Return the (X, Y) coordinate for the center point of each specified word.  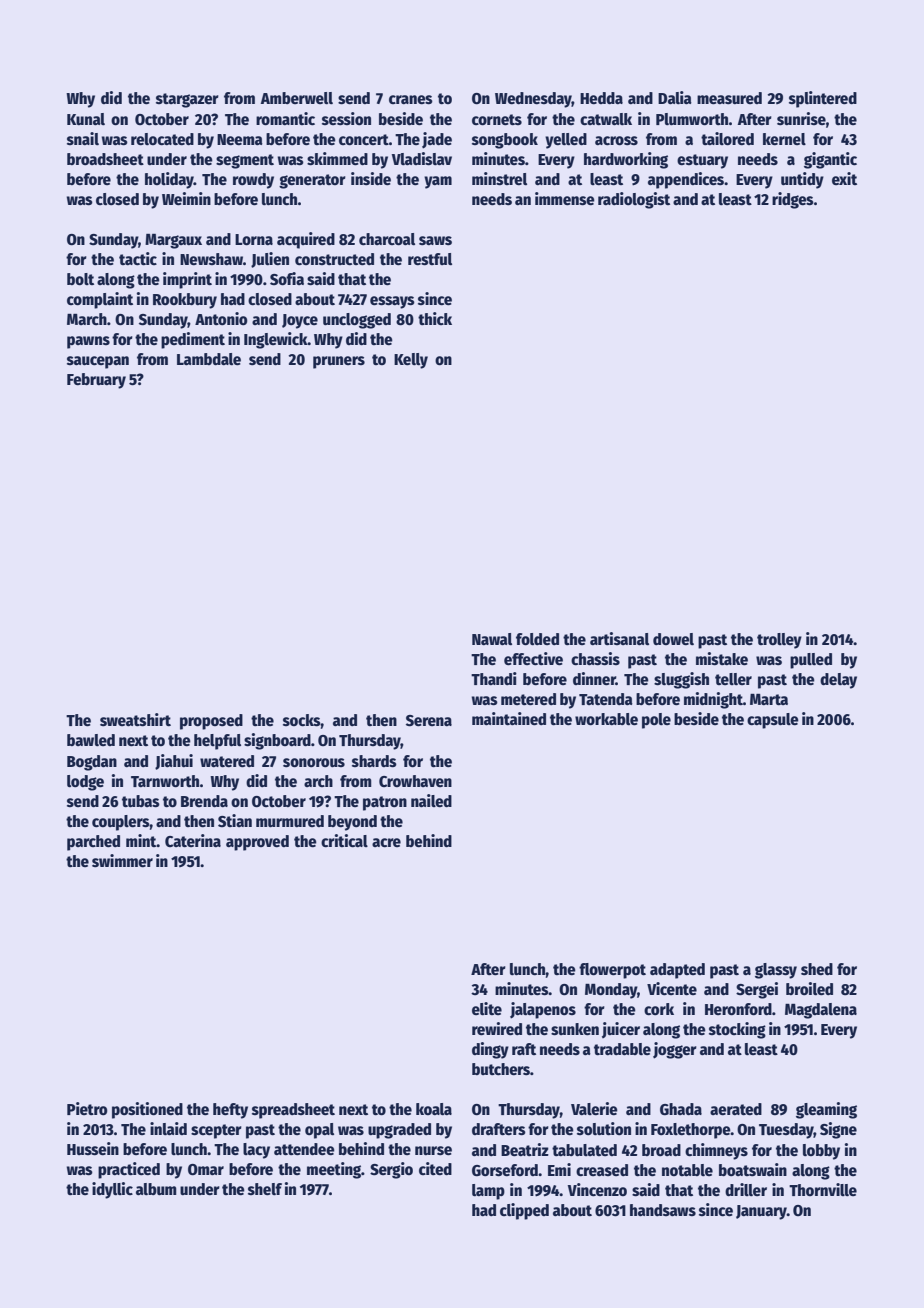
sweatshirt (135, 719)
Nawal (492, 639)
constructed (334, 259)
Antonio (221, 318)
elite (487, 1008)
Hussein (93, 1148)
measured (729, 98)
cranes (411, 99)
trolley (779, 641)
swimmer (122, 860)
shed (817, 969)
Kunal (86, 119)
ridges (793, 200)
